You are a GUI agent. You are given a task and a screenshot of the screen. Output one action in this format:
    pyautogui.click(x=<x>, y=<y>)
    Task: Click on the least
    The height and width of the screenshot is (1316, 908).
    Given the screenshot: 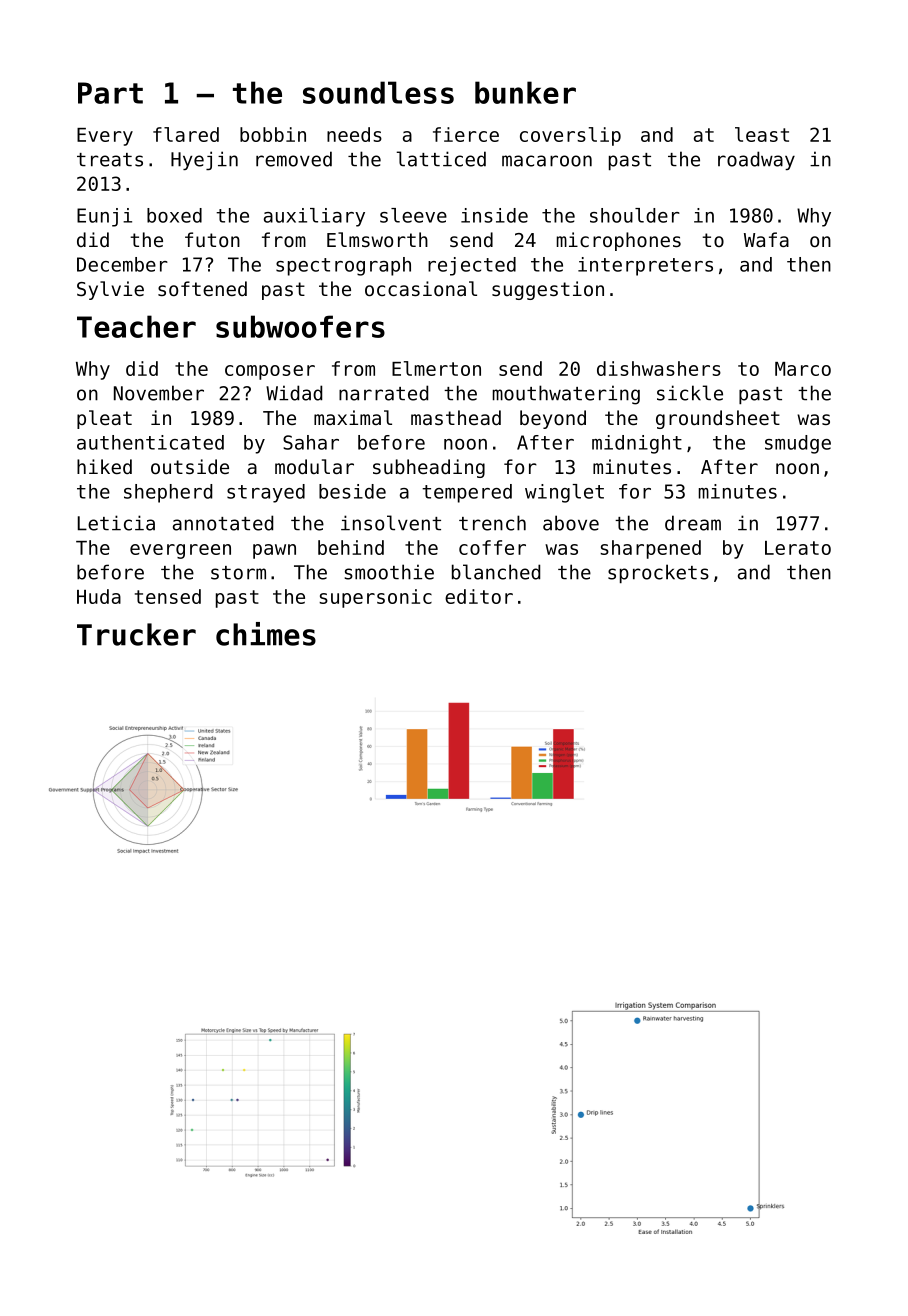 What is the action you would take?
    pyautogui.click(x=762, y=134)
